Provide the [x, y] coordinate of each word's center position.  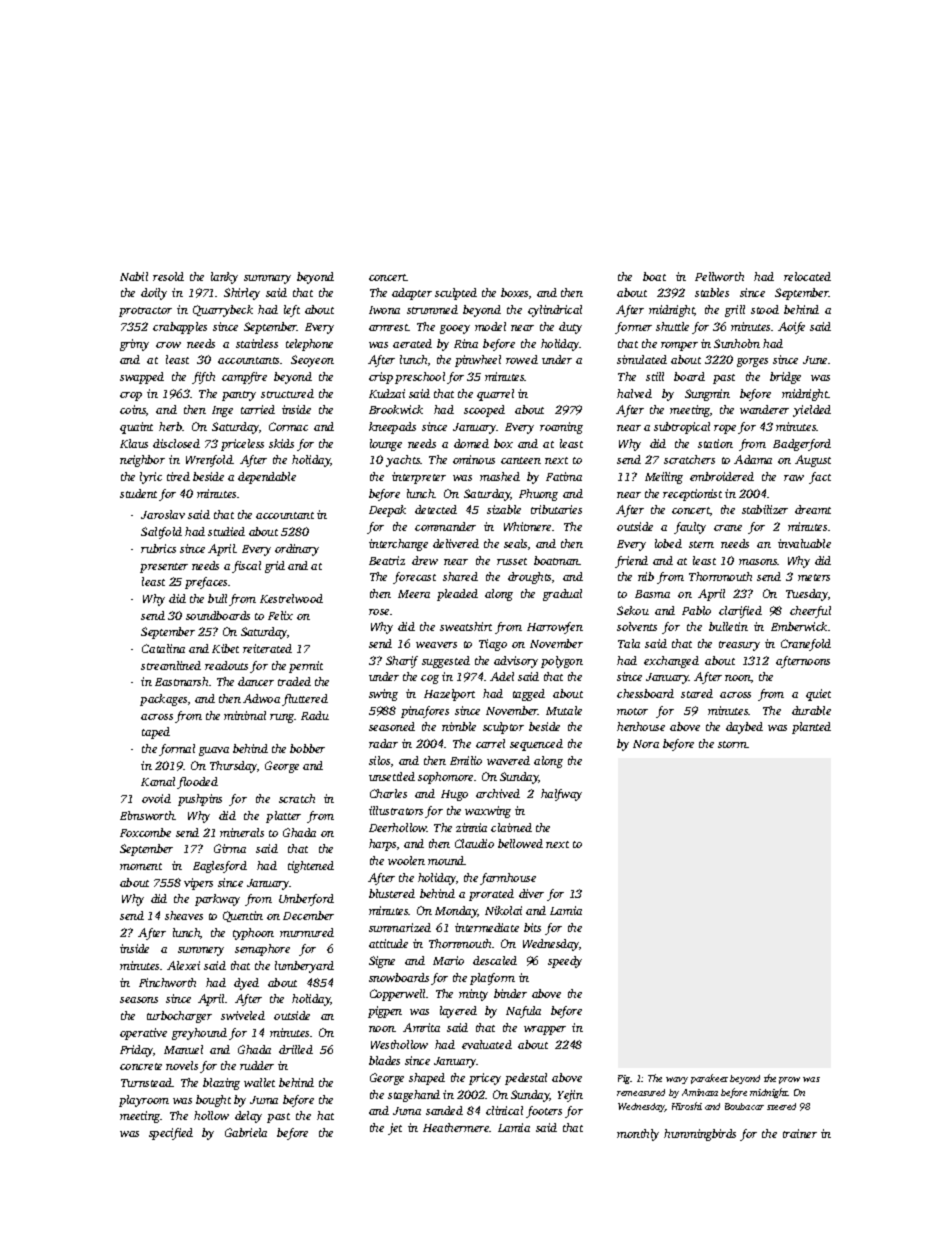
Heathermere [456, 1127]
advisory [516, 662]
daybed [744, 728]
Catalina [163, 648]
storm [732, 744]
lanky [224, 278]
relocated [807, 276]
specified [171, 1134]
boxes [514, 292]
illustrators [396, 810]
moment [141, 866]
